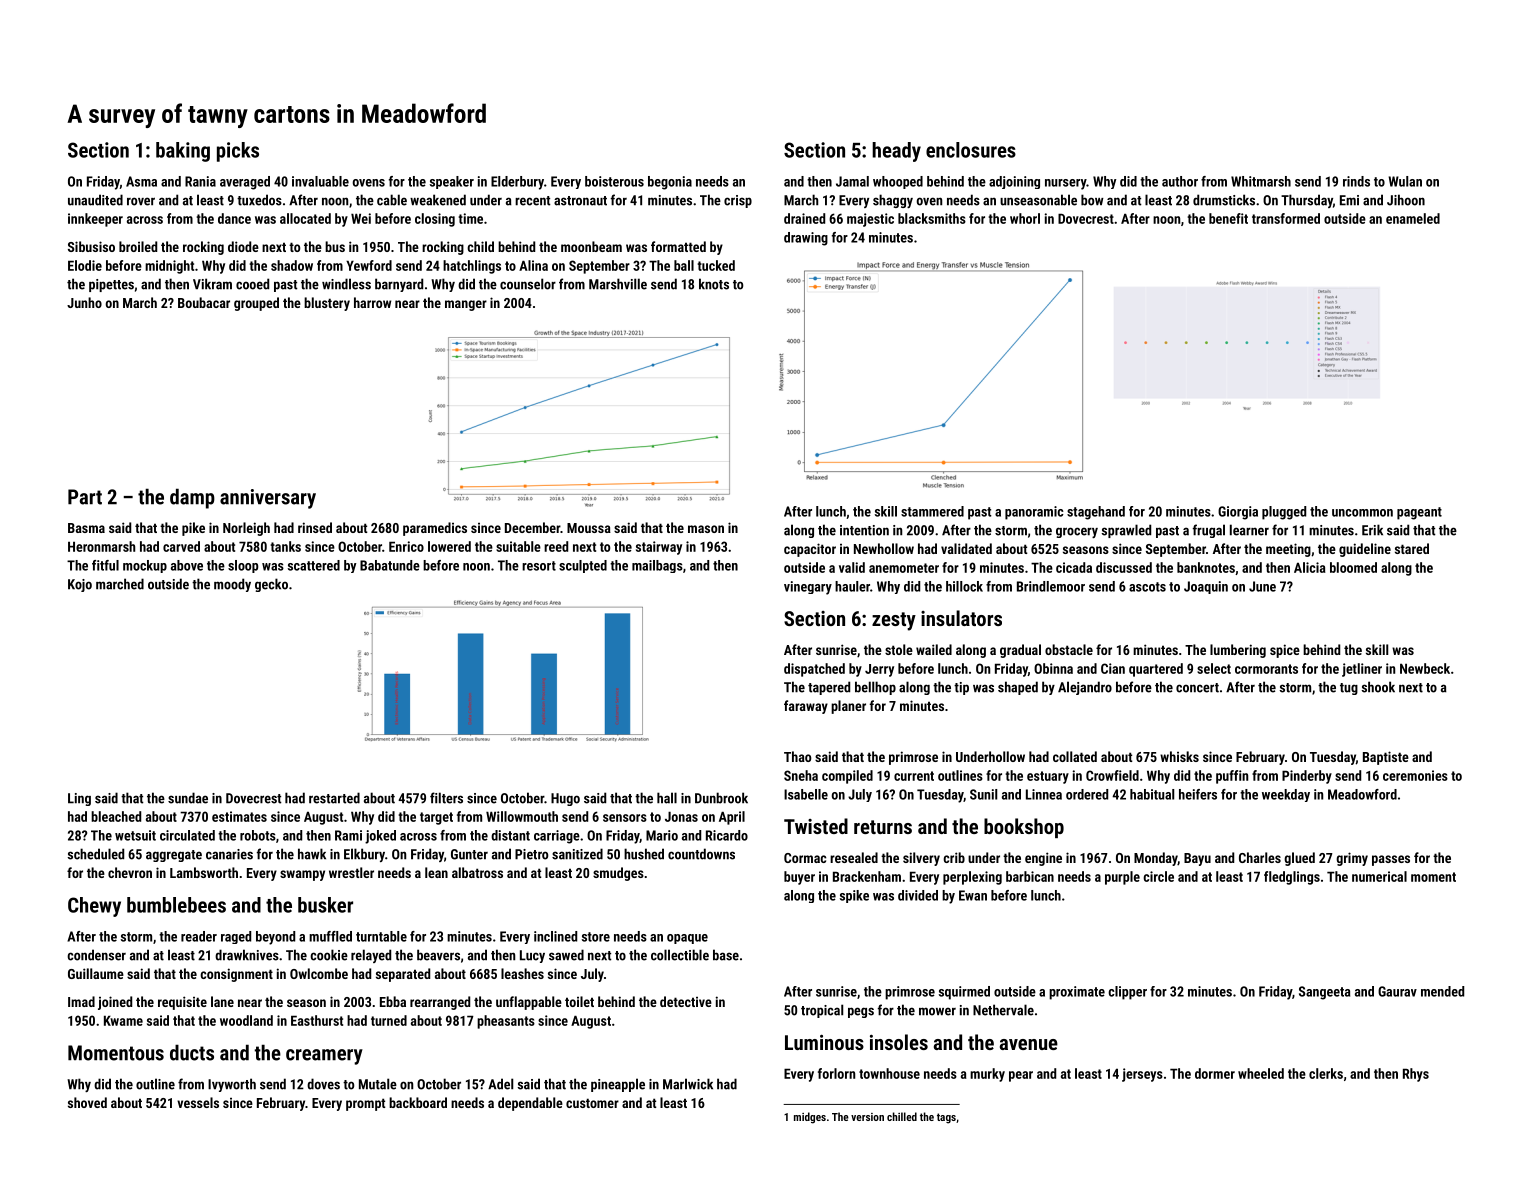 The height and width of the screenshot is (1187, 1536). Describe the element at coordinates (530, 1104) in the screenshot. I see `dependable` at that location.
